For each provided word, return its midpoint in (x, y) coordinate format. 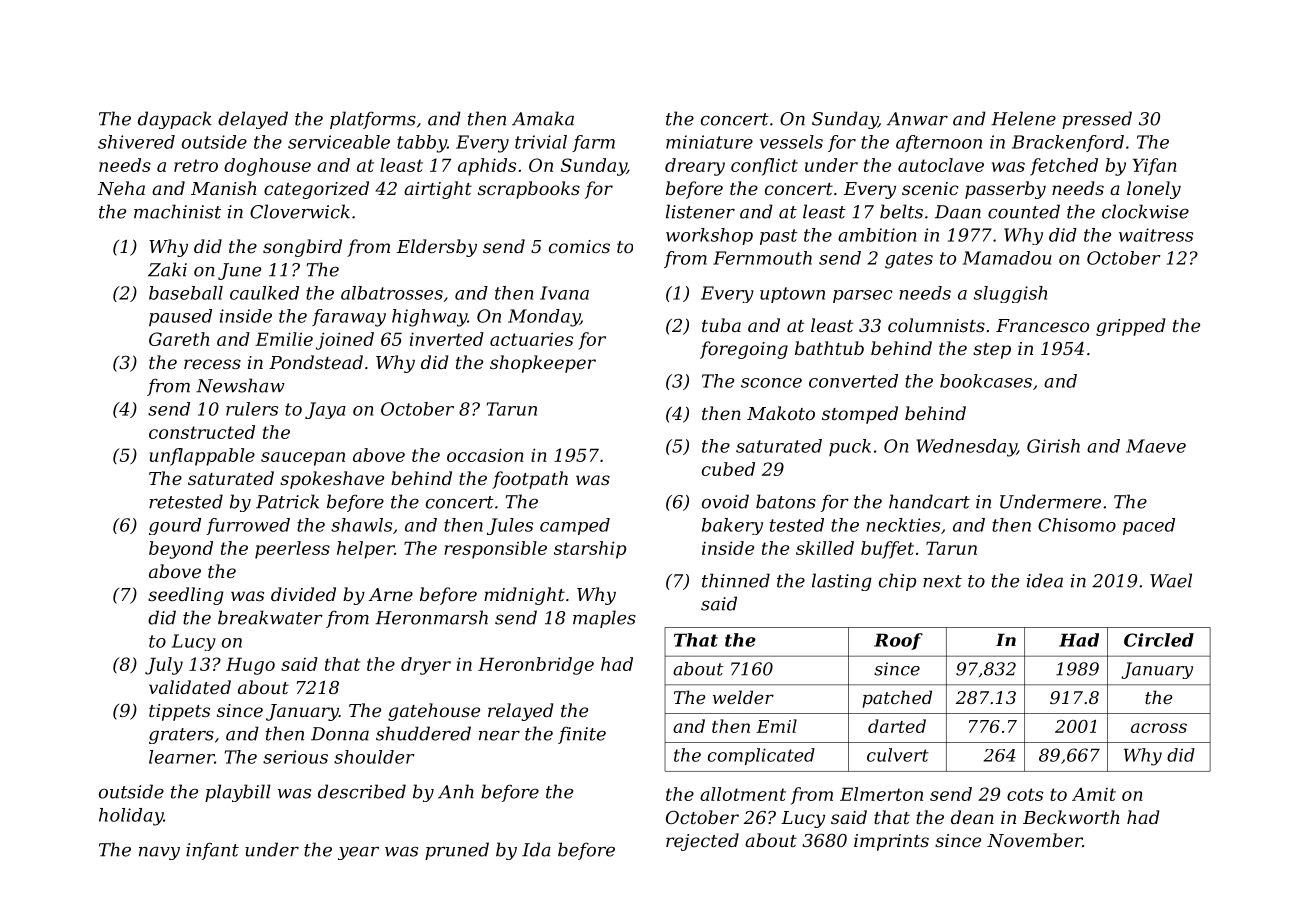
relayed (521, 712)
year (358, 853)
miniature (709, 142)
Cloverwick (300, 211)
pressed (1097, 120)
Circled (1159, 640)
